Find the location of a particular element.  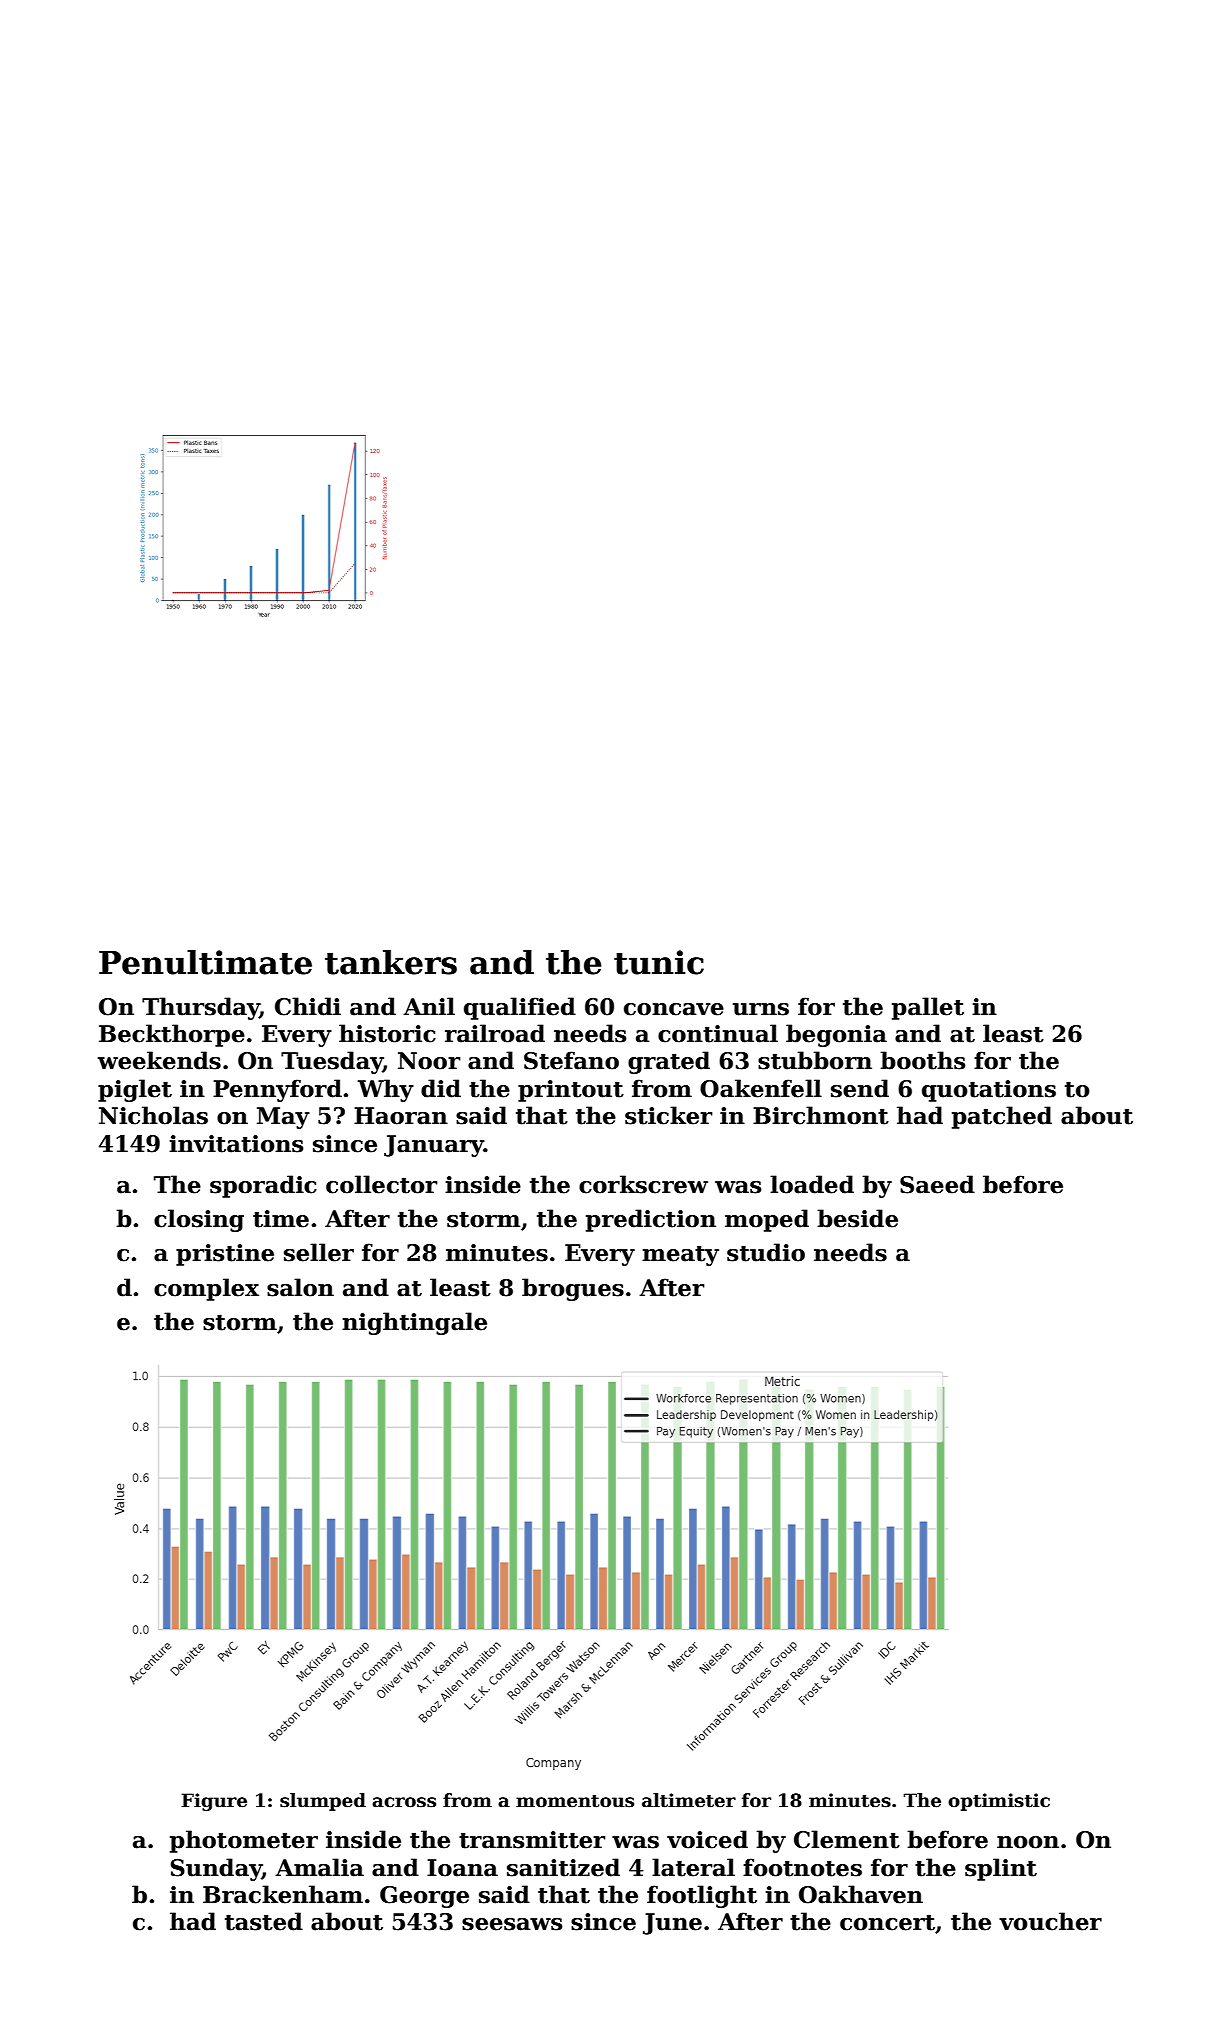

tasted is located at coordinates (264, 1921).
